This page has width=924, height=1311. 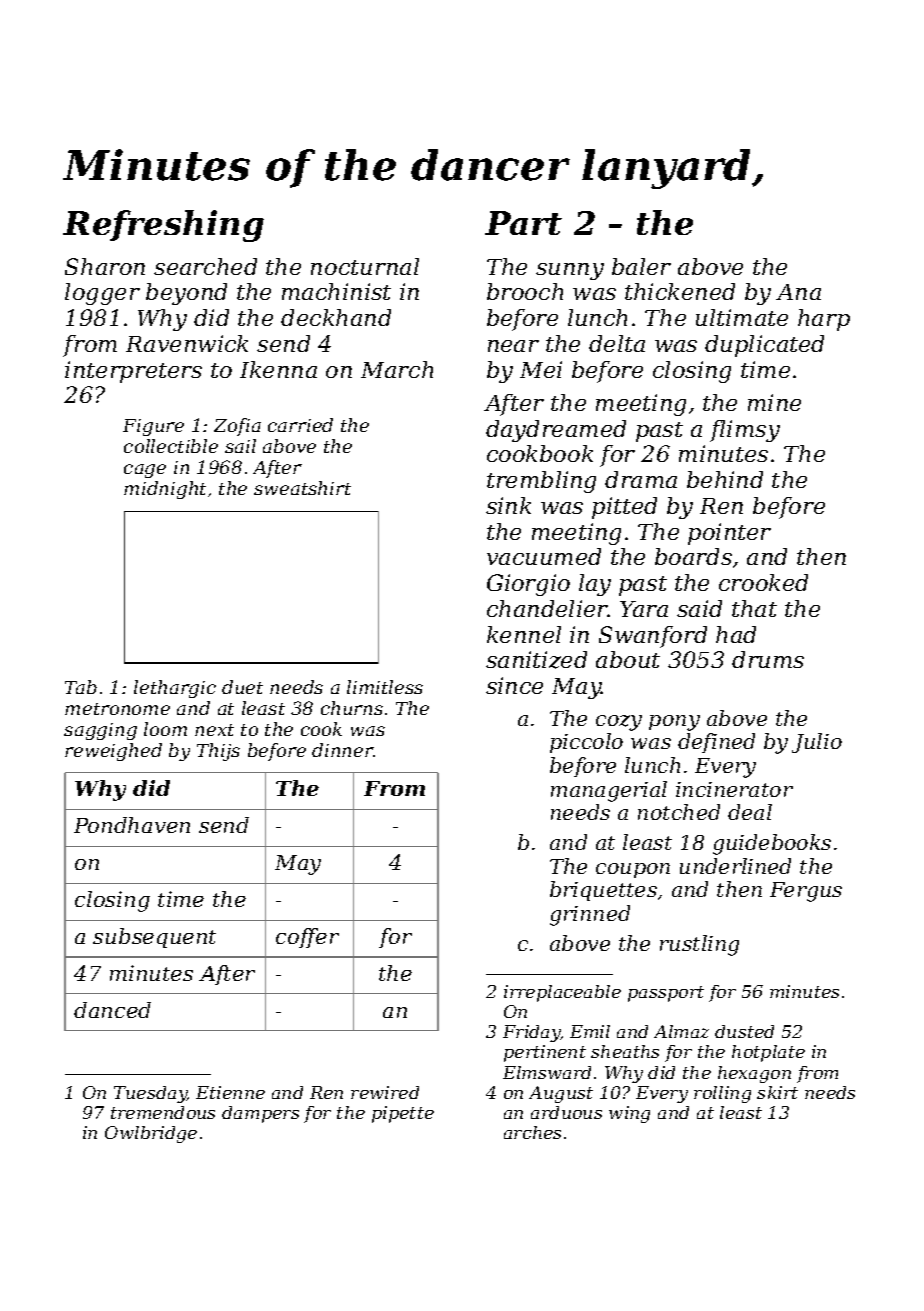 What do you see at coordinates (260, 1114) in the page?
I see `dampers` at bounding box center [260, 1114].
